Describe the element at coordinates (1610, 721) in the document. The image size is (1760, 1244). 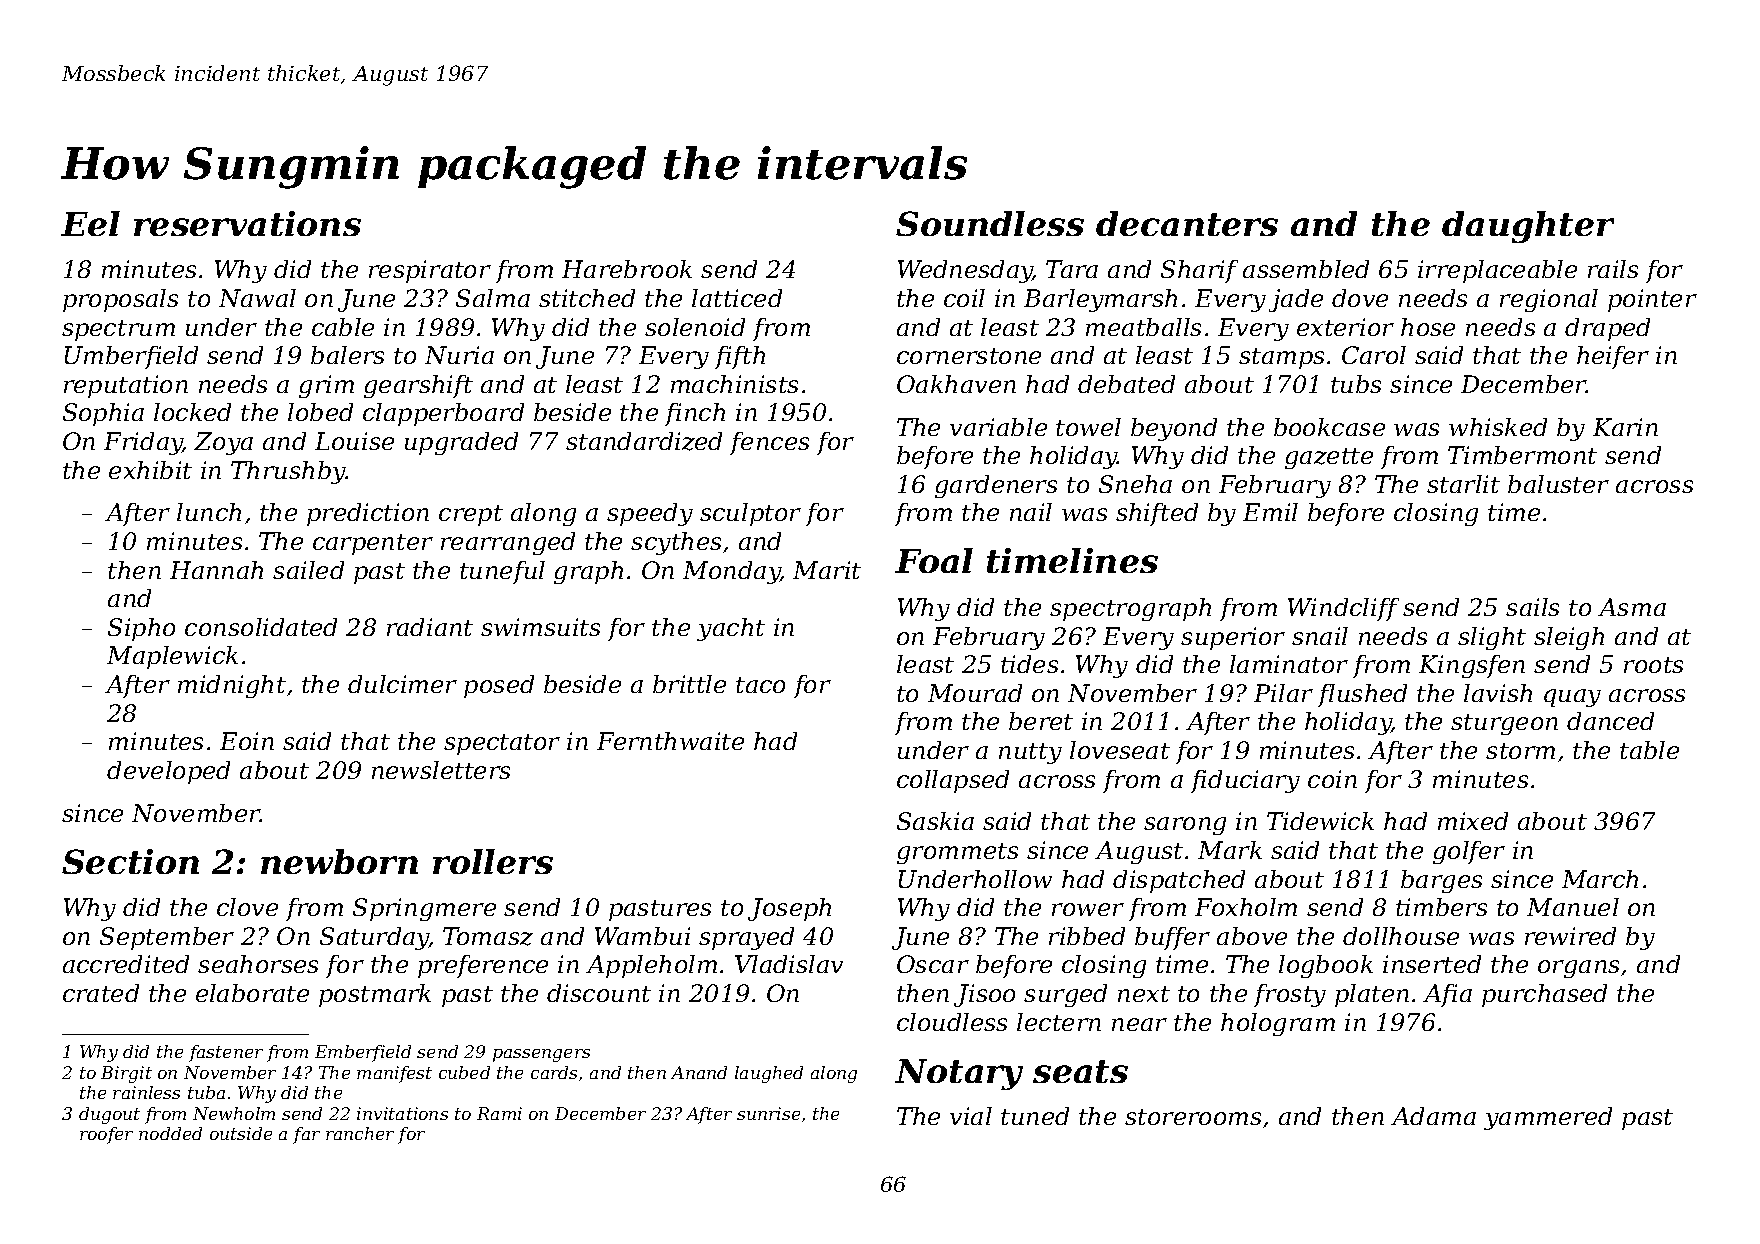
I see `danced` at that location.
